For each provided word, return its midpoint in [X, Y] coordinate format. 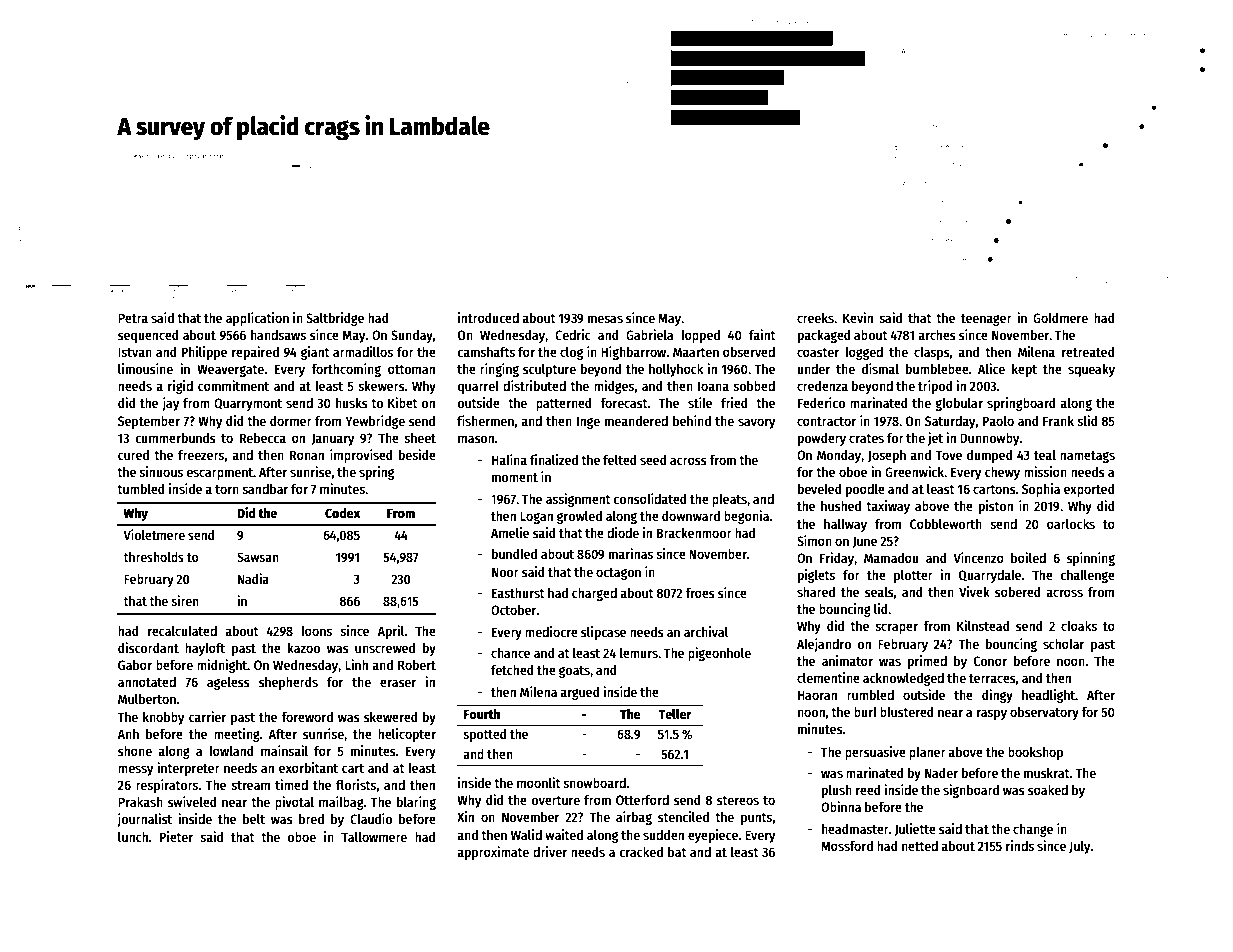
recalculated [182, 630]
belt [254, 819]
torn [227, 489]
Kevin [858, 317]
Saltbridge [335, 319]
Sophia [1041, 490]
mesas [605, 319]
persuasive [875, 753]
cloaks [1079, 626]
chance [510, 653]
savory [756, 423]
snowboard [594, 782]
